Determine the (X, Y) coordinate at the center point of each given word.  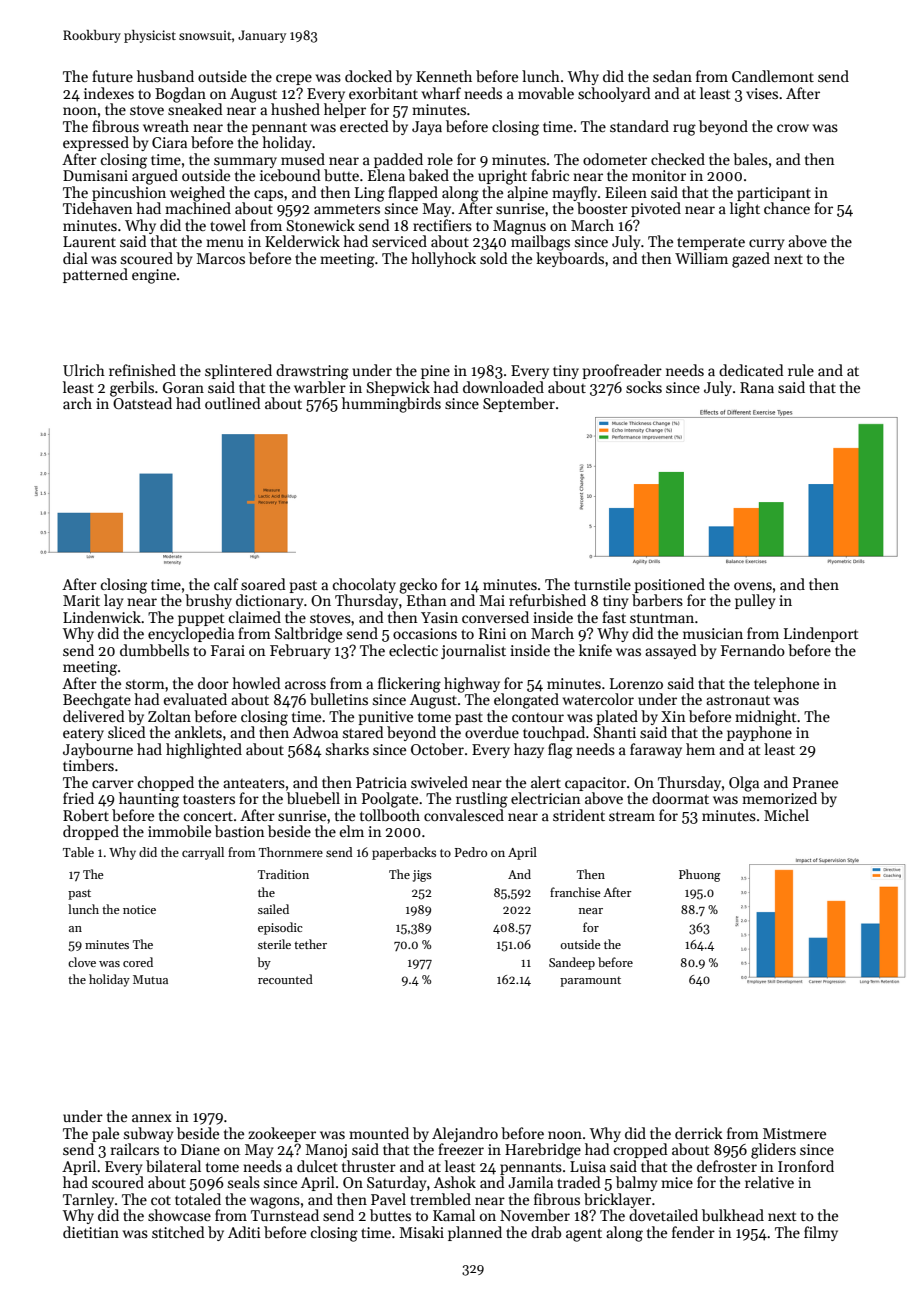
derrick (699, 1133)
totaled (198, 1199)
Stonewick (321, 225)
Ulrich (84, 370)
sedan (672, 76)
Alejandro (465, 1134)
